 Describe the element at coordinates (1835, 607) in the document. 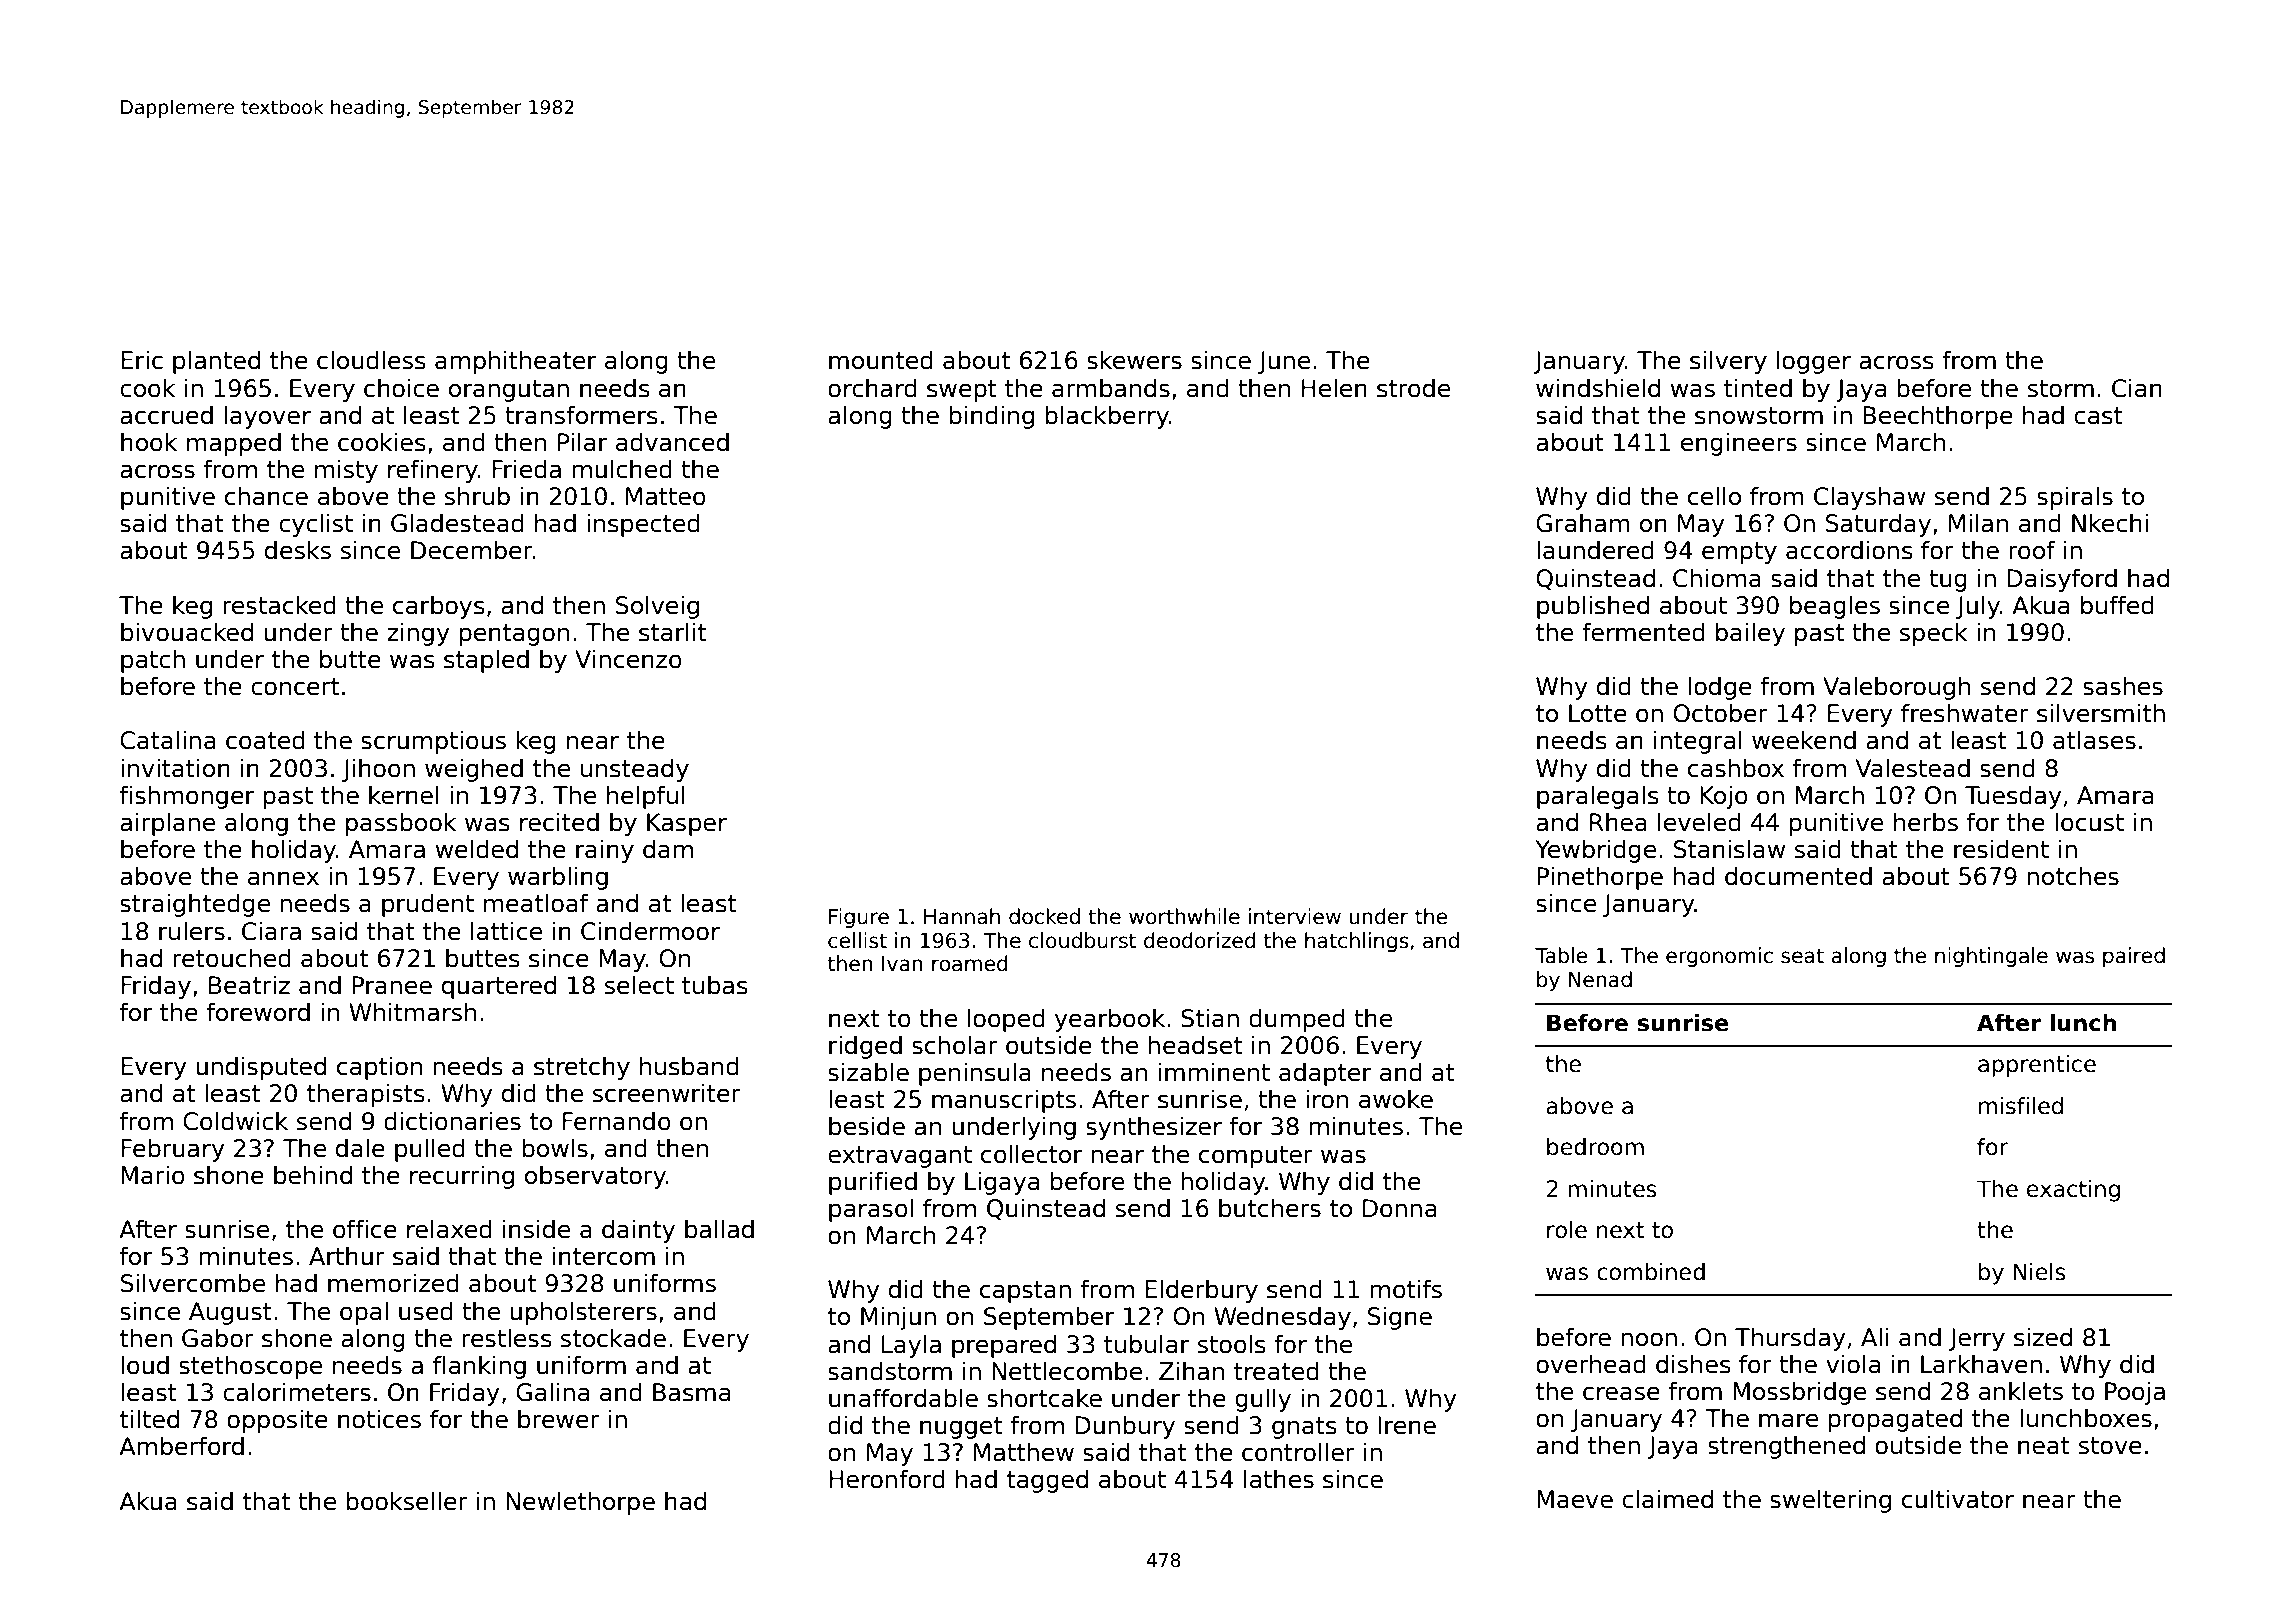

I see `beagles` at that location.
